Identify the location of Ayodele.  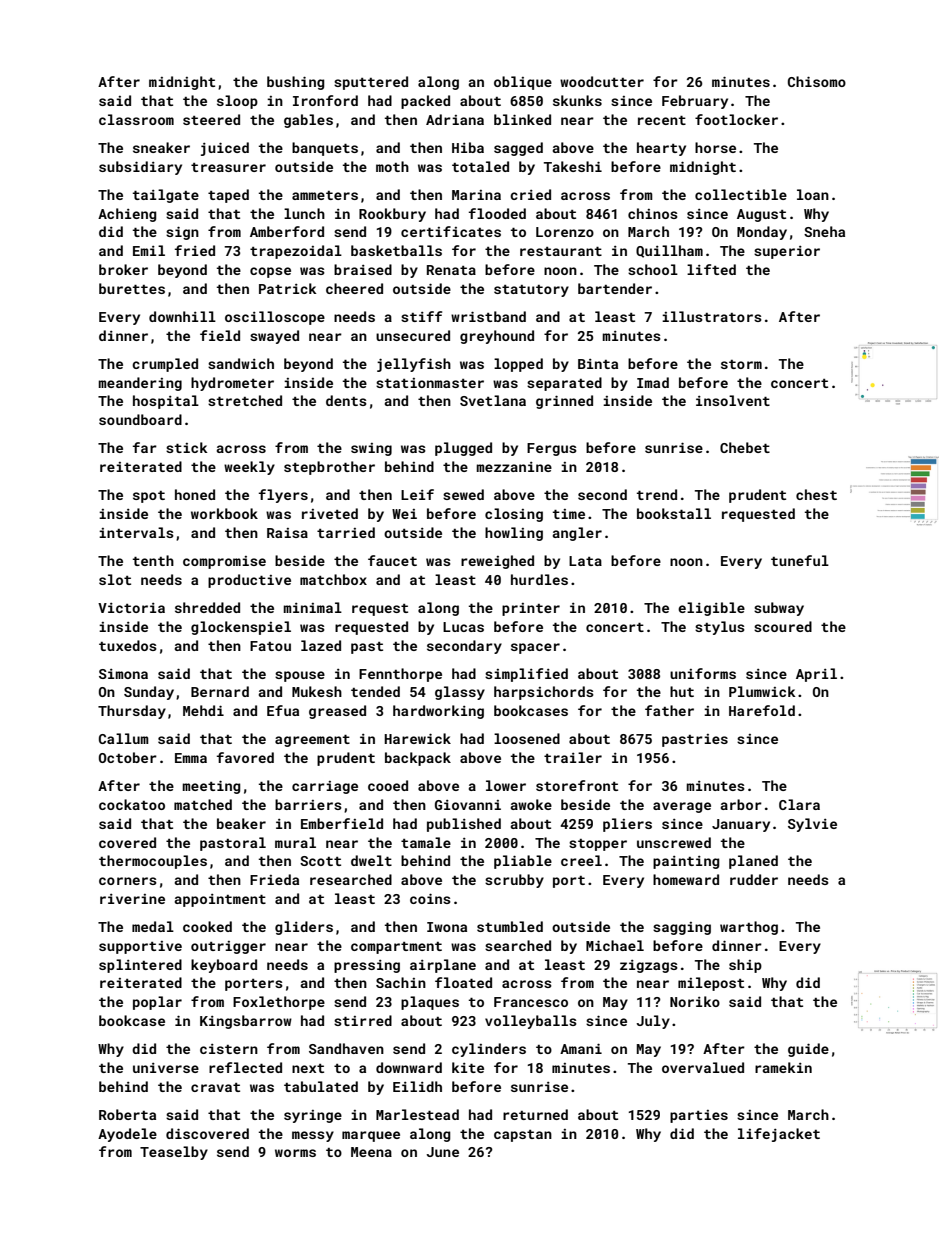
(127, 1135).
